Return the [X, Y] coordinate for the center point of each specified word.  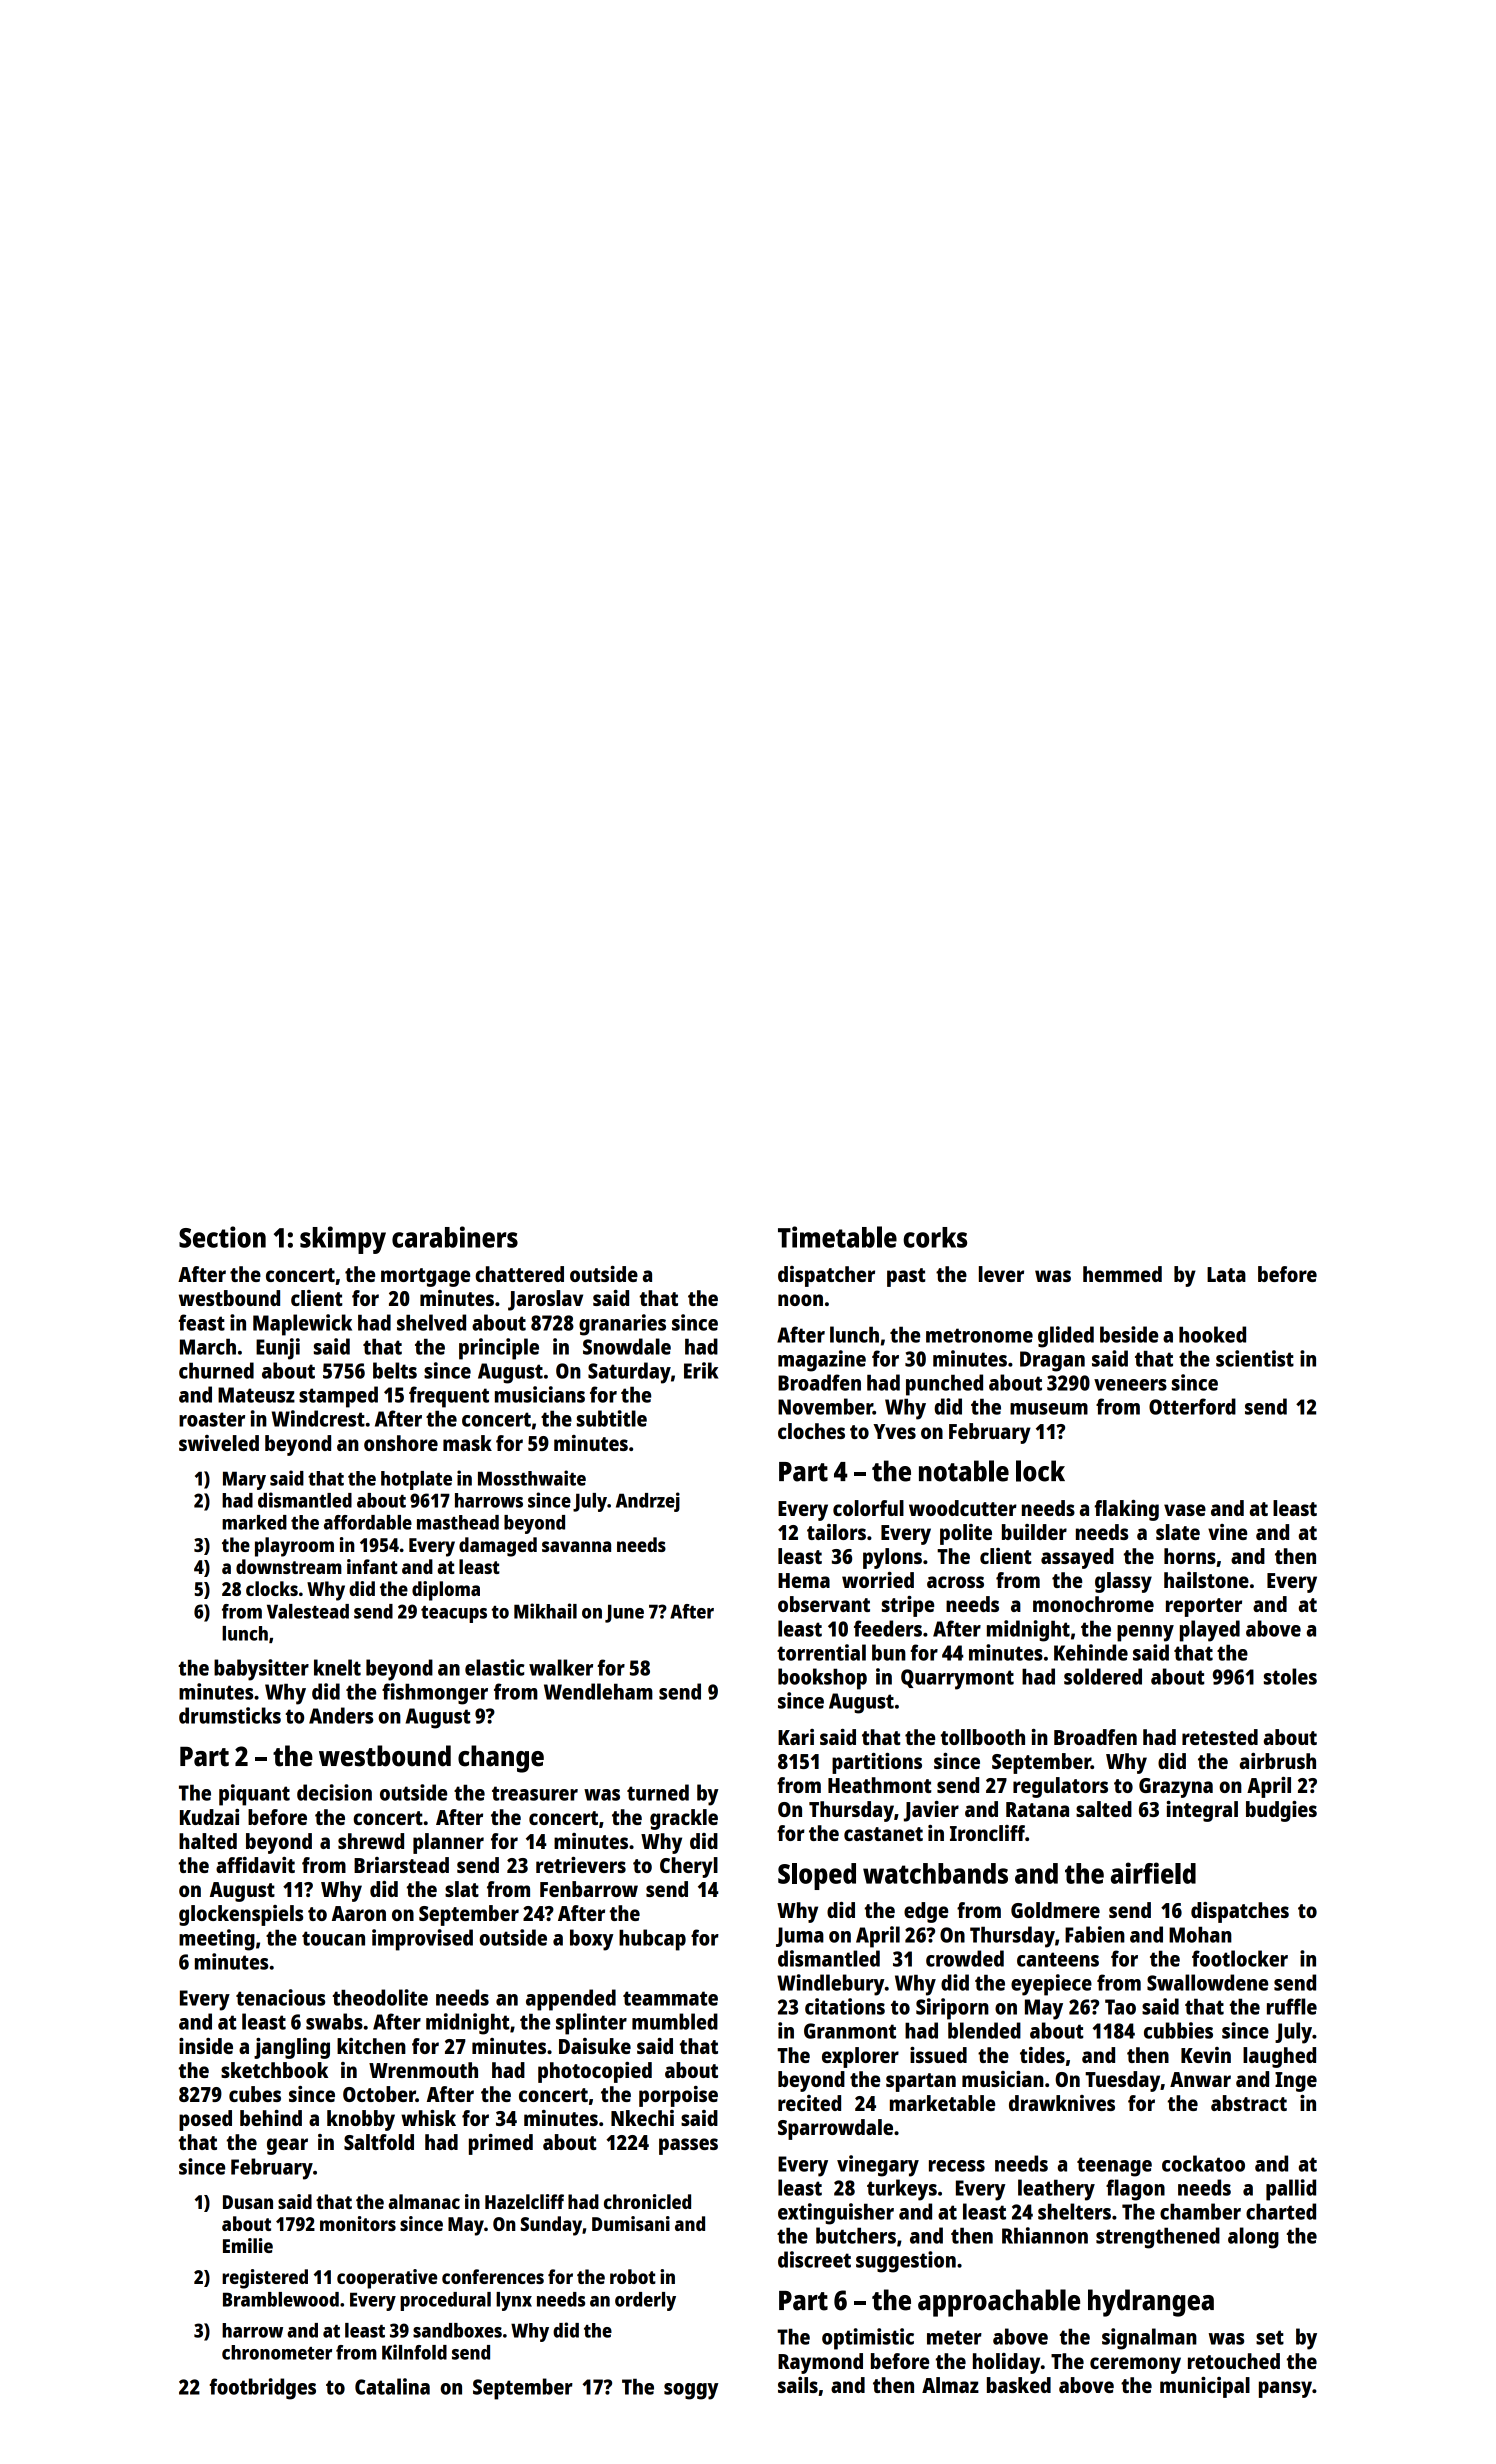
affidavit [255, 1865]
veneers [1130, 1385]
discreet [814, 2259]
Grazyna [1176, 1788]
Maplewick [302, 1325]
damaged [498, 1547]
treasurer [535, 1793]
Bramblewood [281, 2299]
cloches [811, 1431]
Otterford [1192, 1406]
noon [800, 1300]
